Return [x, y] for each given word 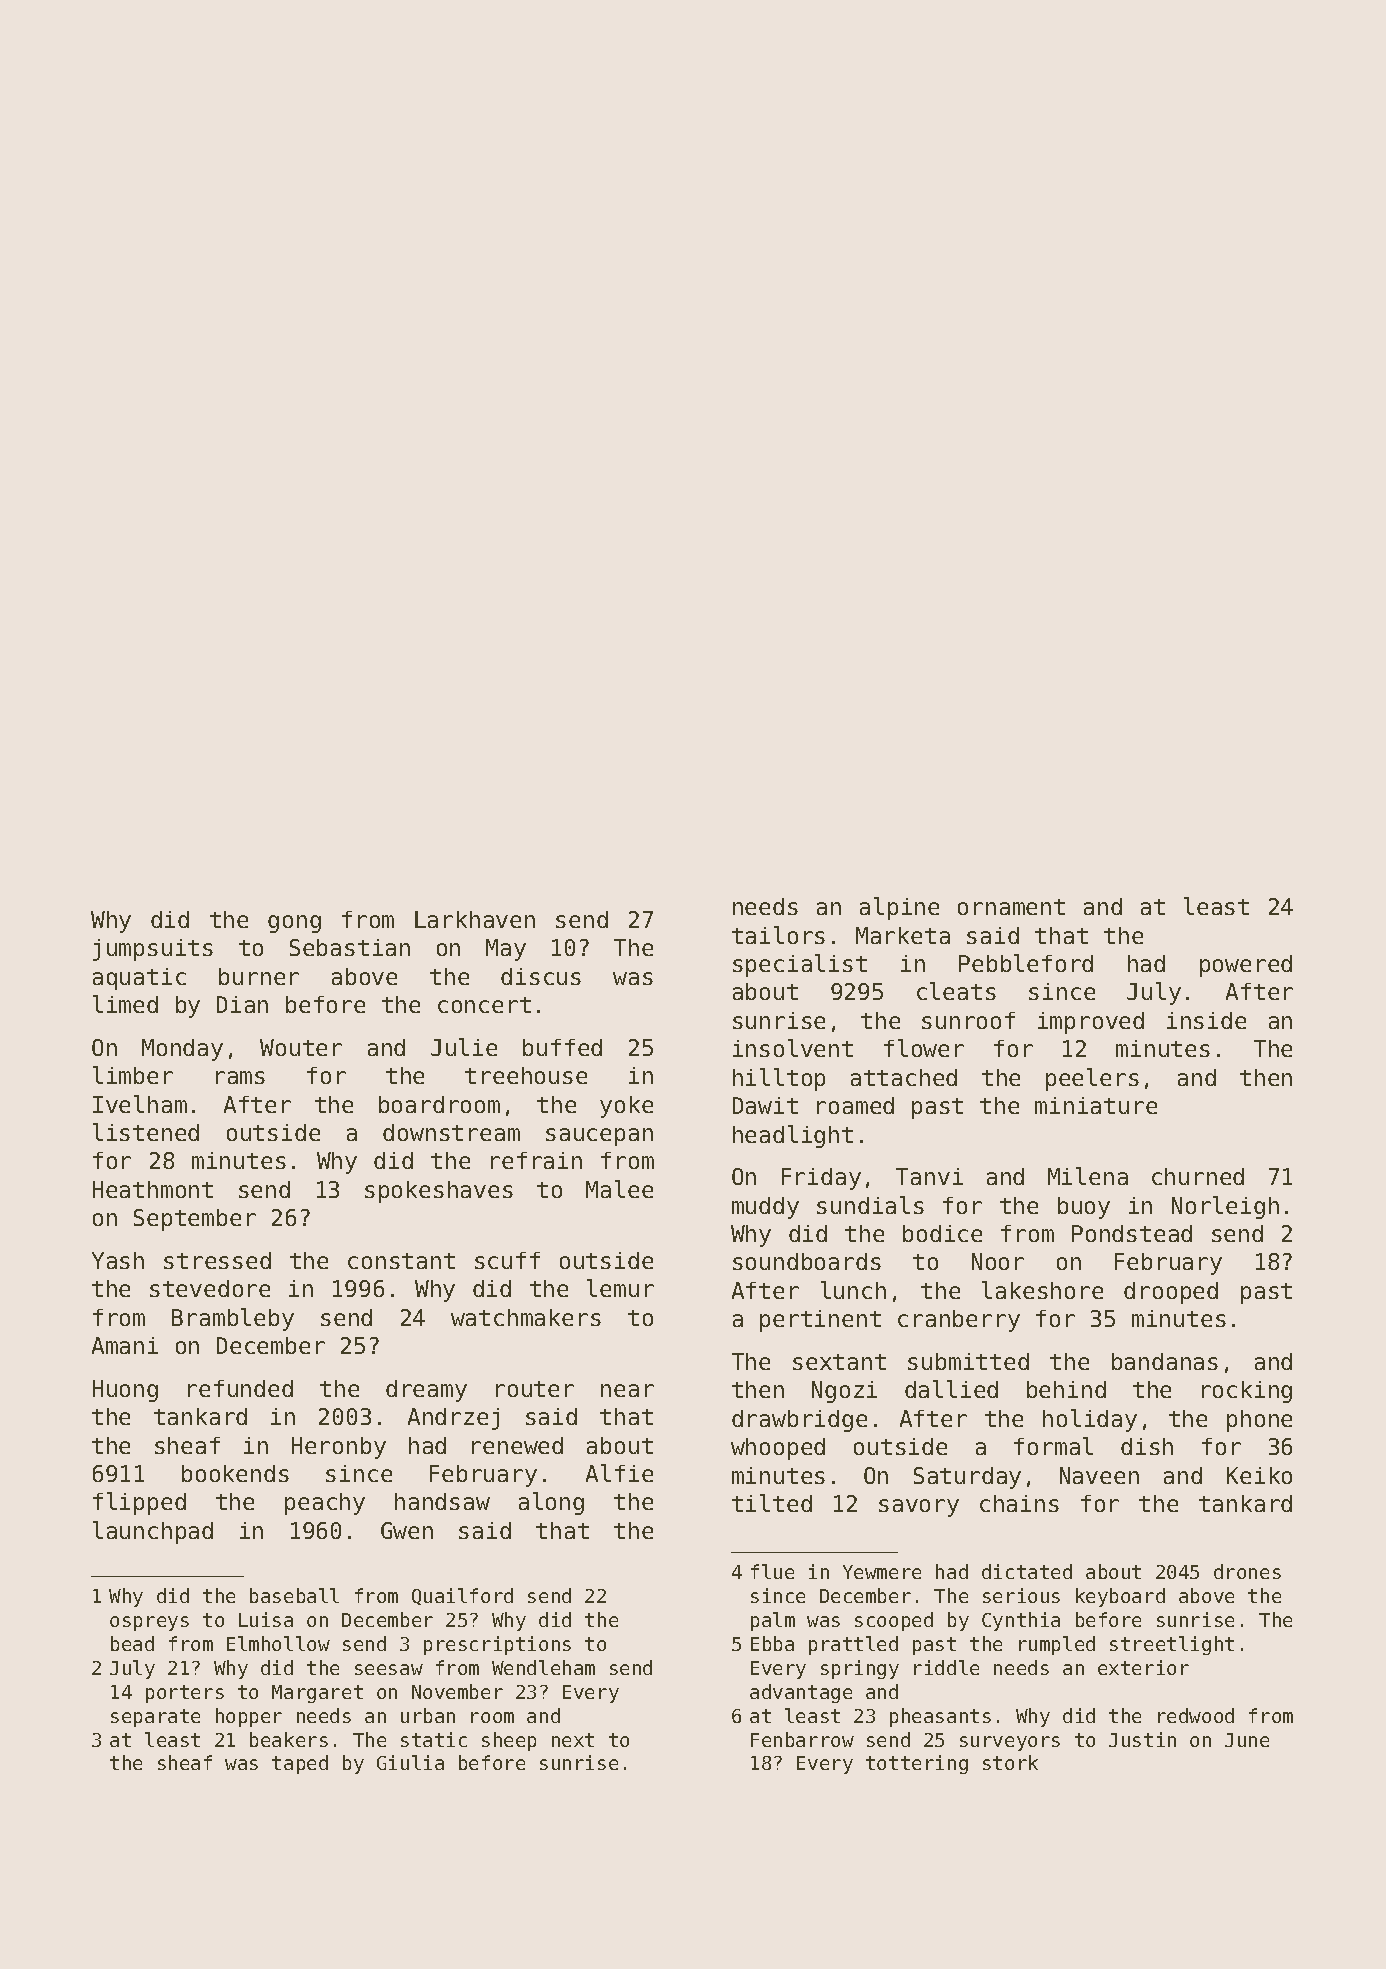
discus [541, 976]
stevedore [210, 1288]
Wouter [301, 1047]
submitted [968, 1361]
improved [1091, 1023]
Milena [1088, 1176]
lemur [620, 1288]
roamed [855, 1105]
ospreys [149, 1623]
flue [772, 1571]
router [535, 1389]
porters [185, 1694]
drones [1247, 1571]
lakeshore [1042, 1290]
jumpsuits [153, 950]
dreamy [426, 1391]
